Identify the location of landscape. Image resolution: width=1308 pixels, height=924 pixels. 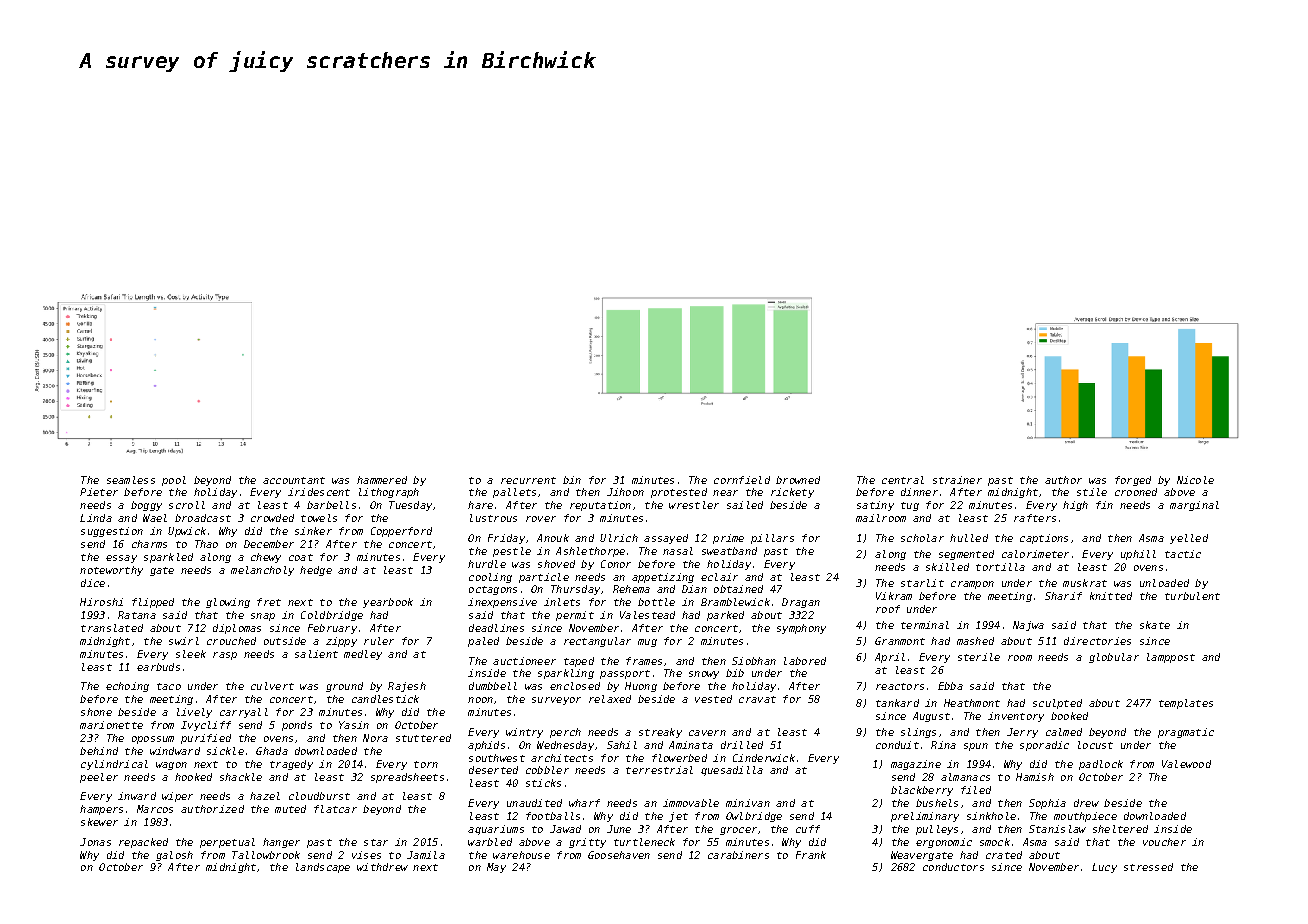
(323, 868).
